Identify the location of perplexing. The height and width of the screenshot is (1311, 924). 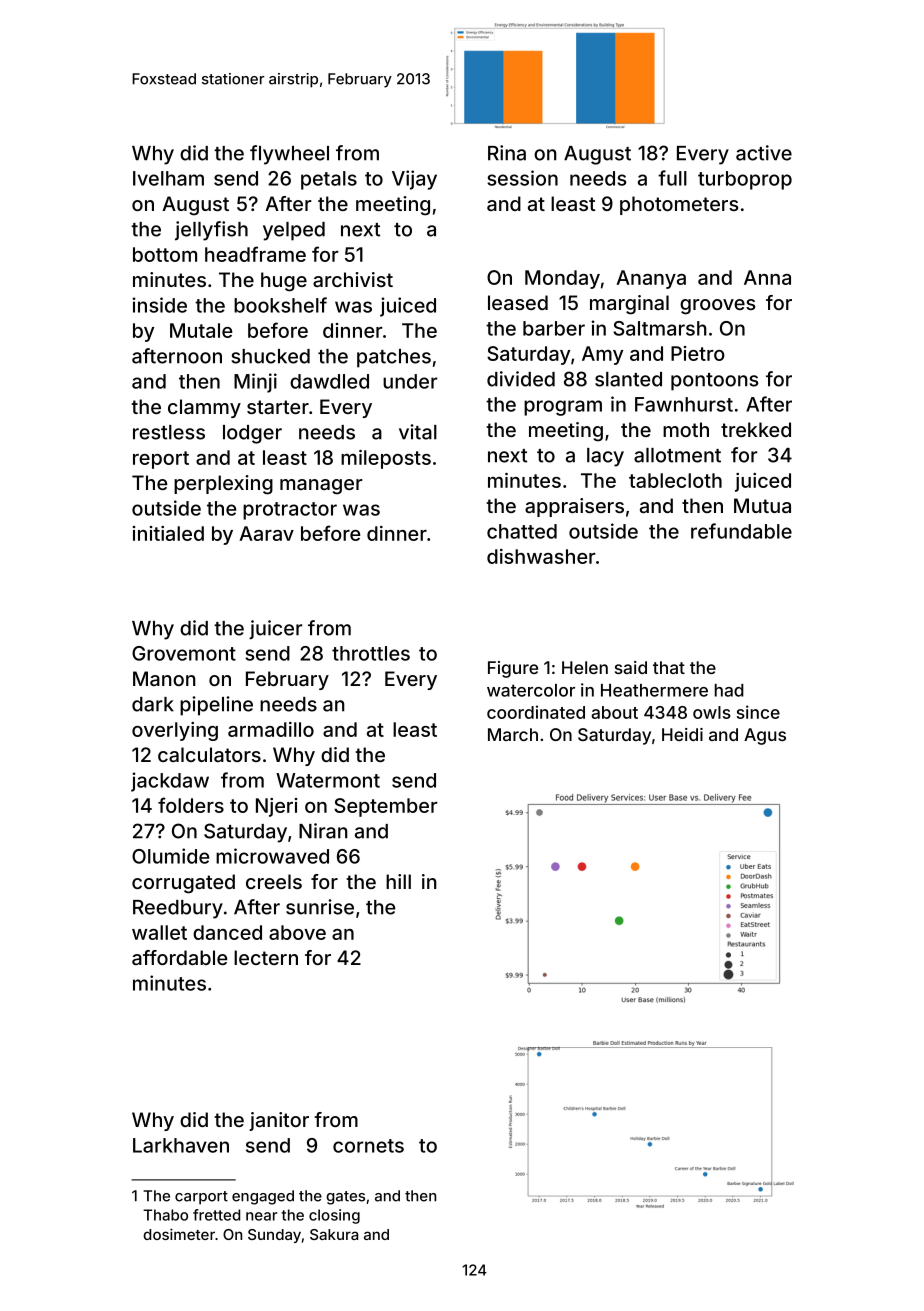
(223, 485).
